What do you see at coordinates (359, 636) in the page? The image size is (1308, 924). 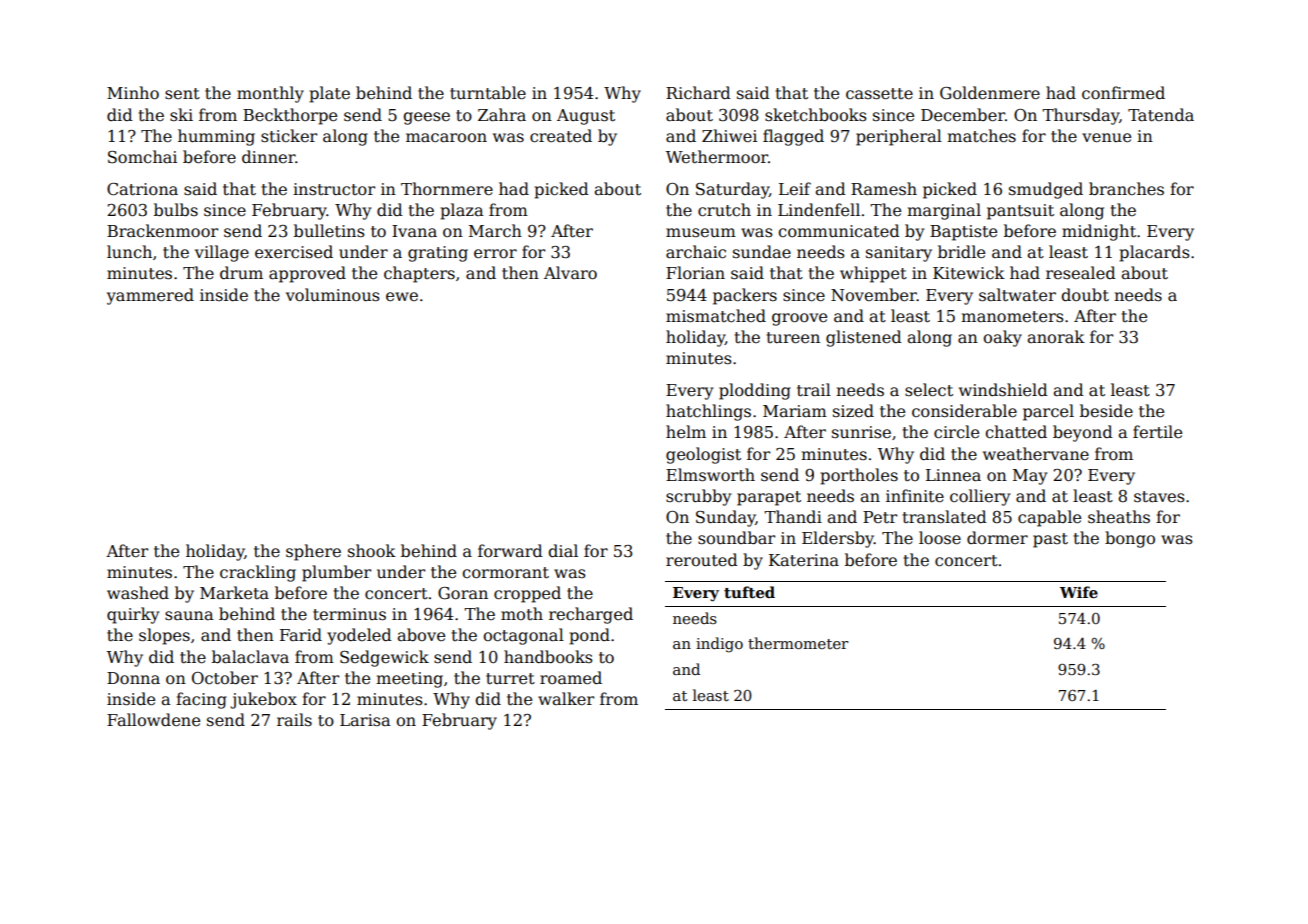 I see `yodeled` at bounding box center [359, 636].
